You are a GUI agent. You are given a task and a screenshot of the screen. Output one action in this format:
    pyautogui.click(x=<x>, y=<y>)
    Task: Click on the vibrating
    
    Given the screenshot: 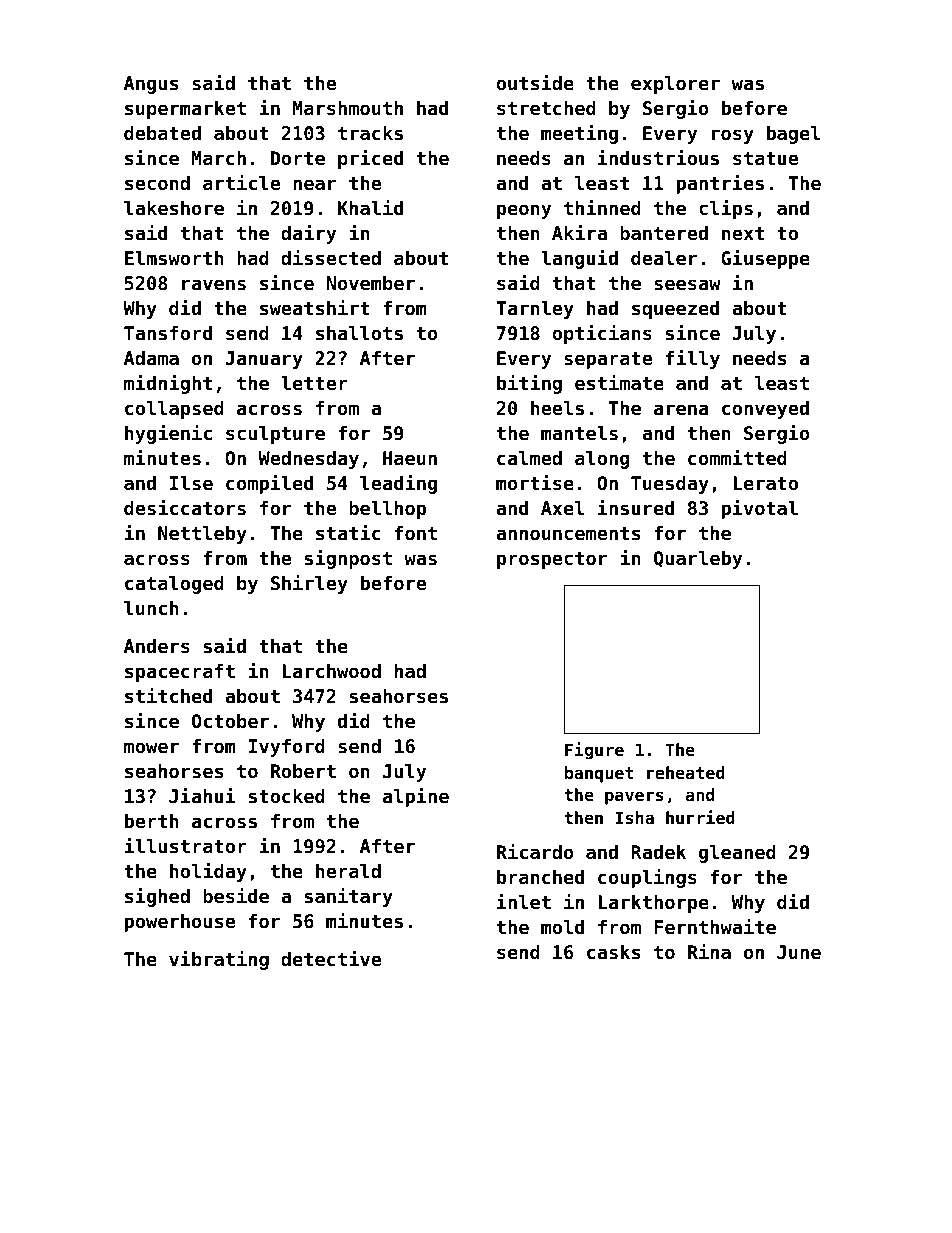 What is the action you would take?
    pyautogui.click(x=219, y=960)
